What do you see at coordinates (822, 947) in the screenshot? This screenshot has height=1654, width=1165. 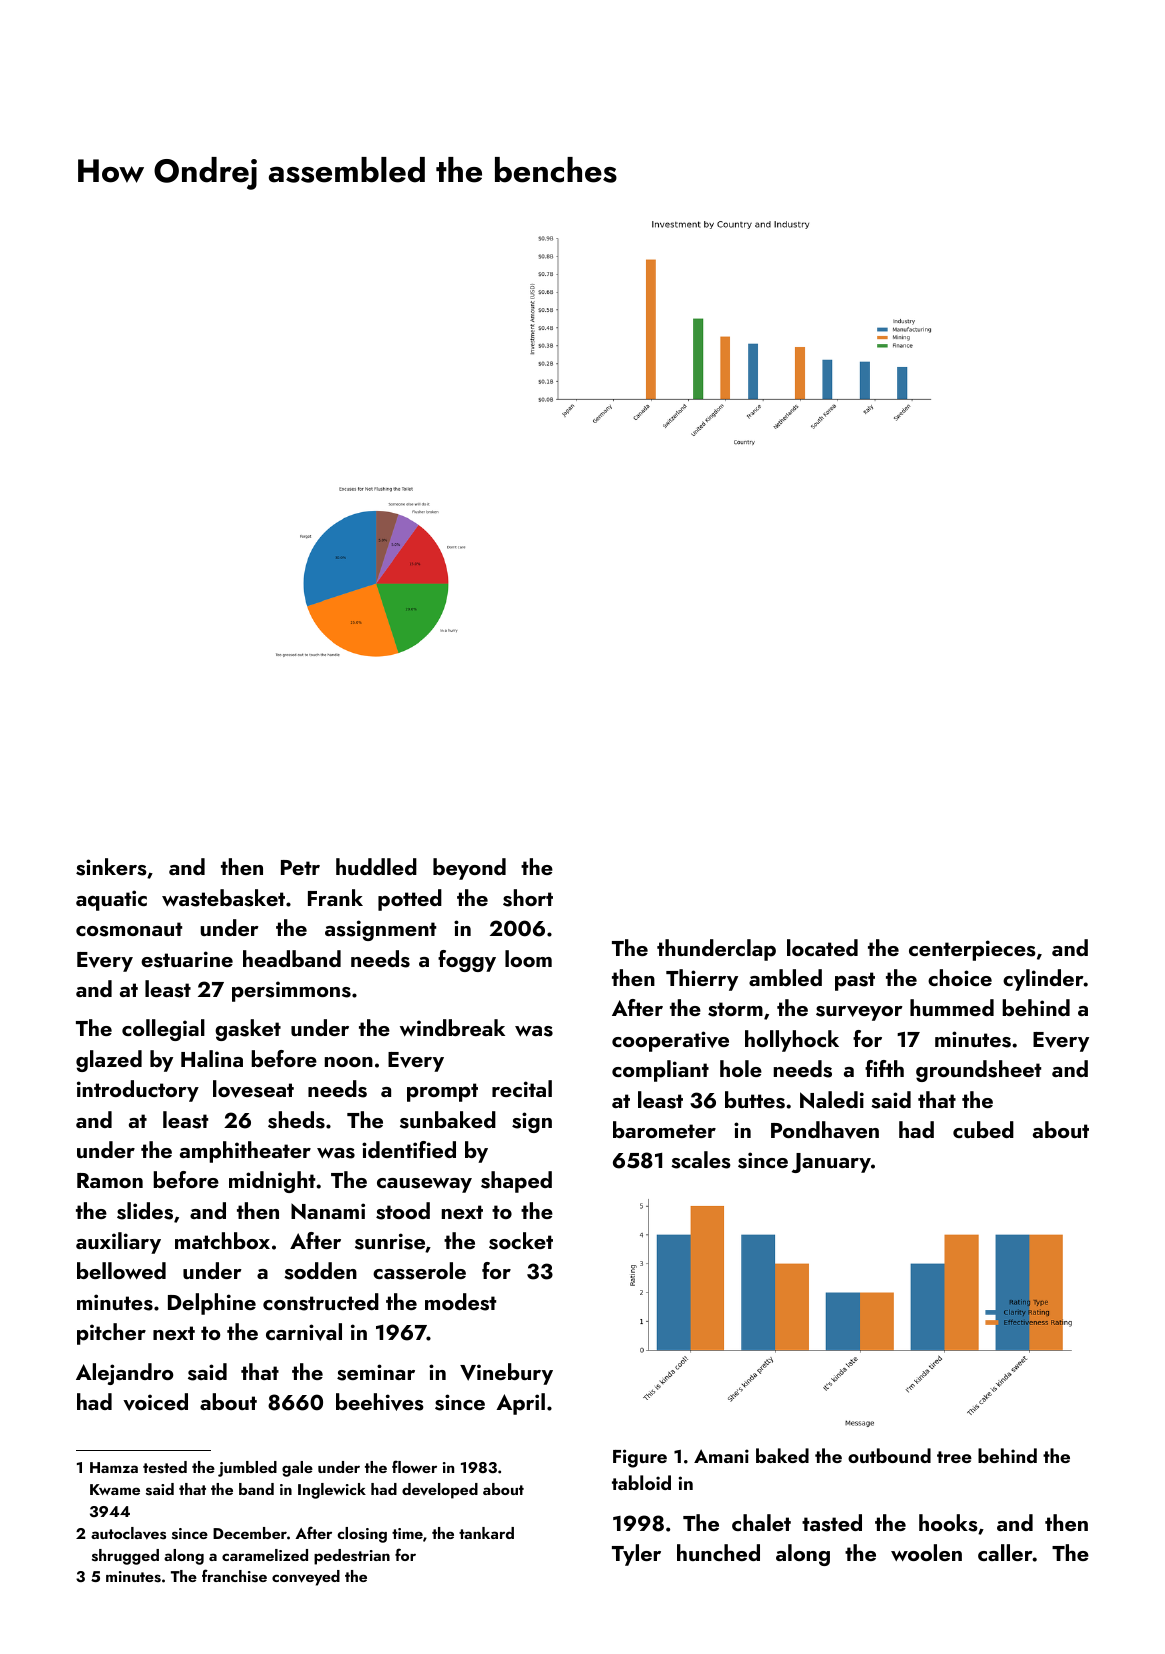 I see `located` at bounding box center [822, 947].
